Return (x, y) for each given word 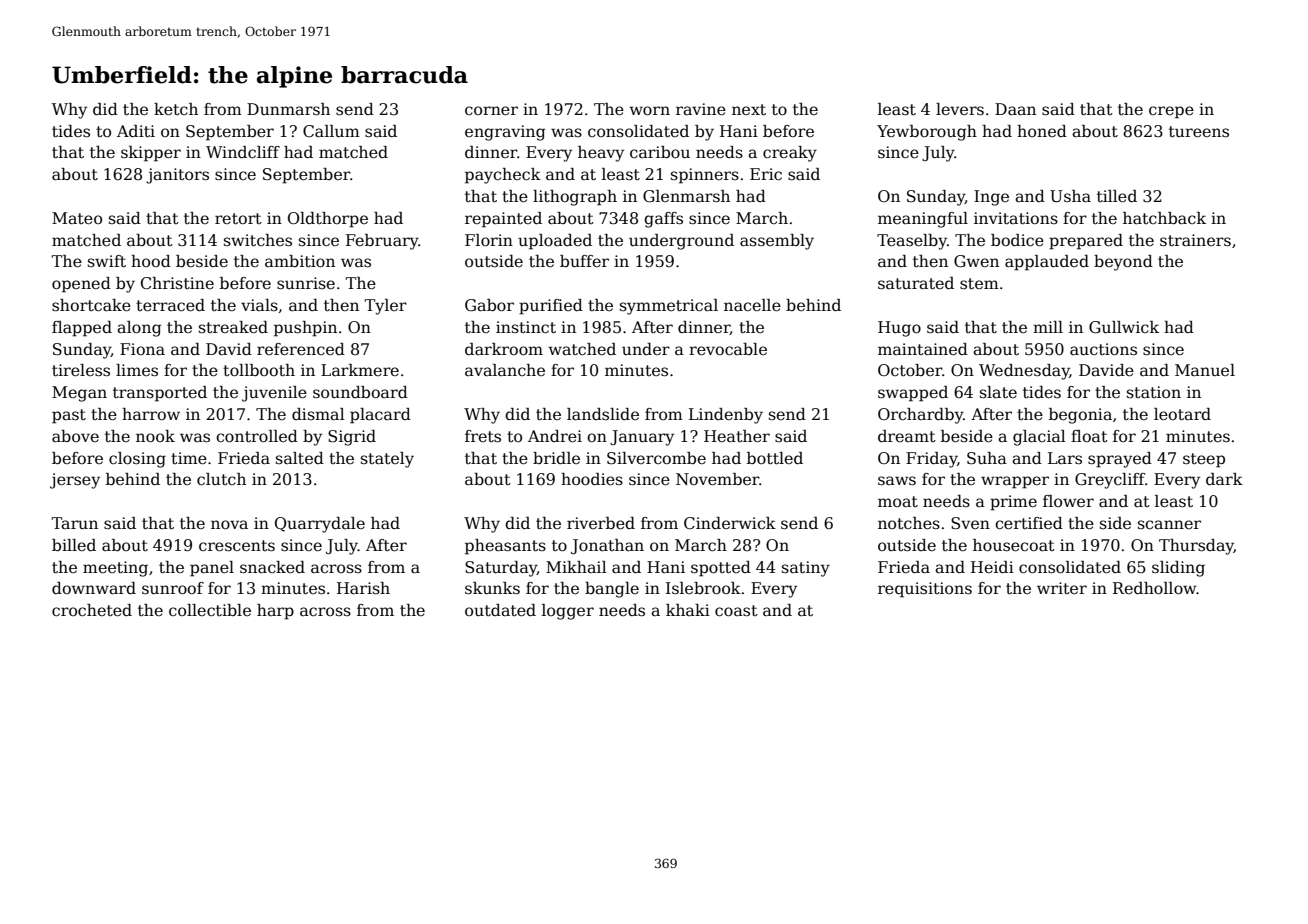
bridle (556, 458)
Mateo (77, 218)
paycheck (503, 176)
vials (259, 305)
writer (1062, 588)
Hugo (899, 329)
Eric (766, 174)
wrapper (1015, 482)
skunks (492, 588)
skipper (151, 154)
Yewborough (927, 133)
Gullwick (1124, 327)
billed (74, 545)
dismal (318, 414)
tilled (1117, 196)
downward (94, 588)
